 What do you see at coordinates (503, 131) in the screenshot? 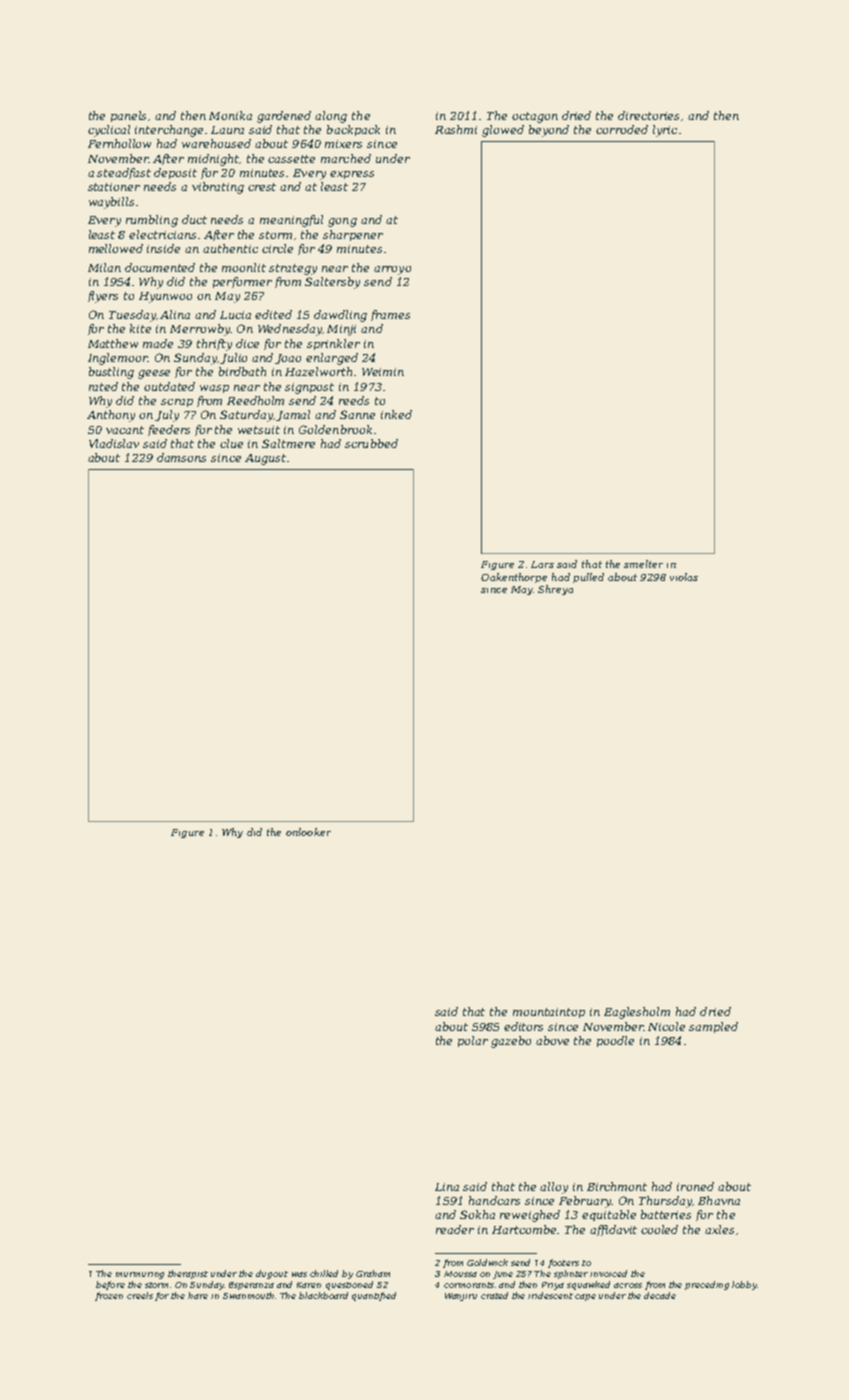
I see `glowed` at bounding box center [503, 131].
